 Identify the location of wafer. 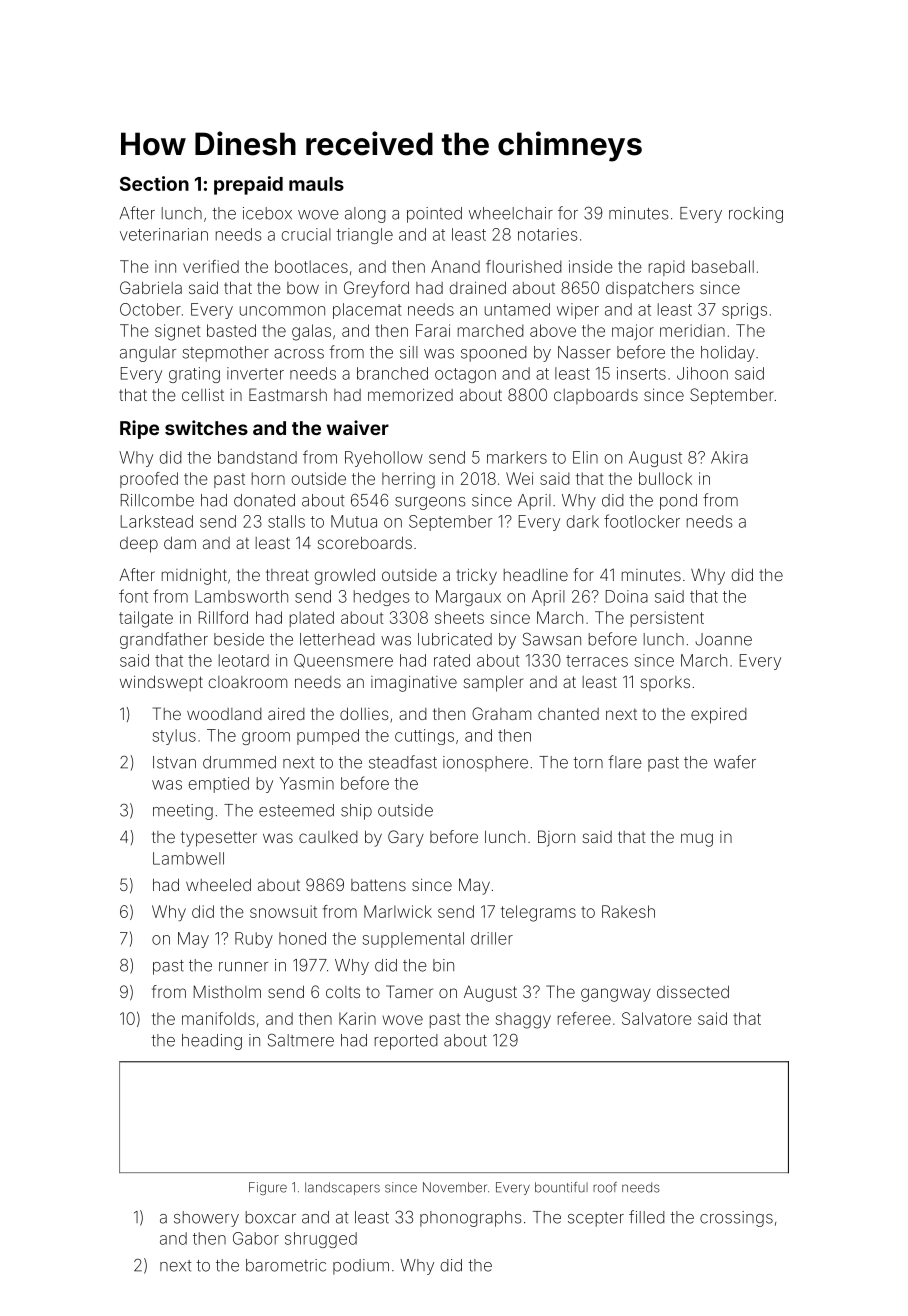
(735, 762).
